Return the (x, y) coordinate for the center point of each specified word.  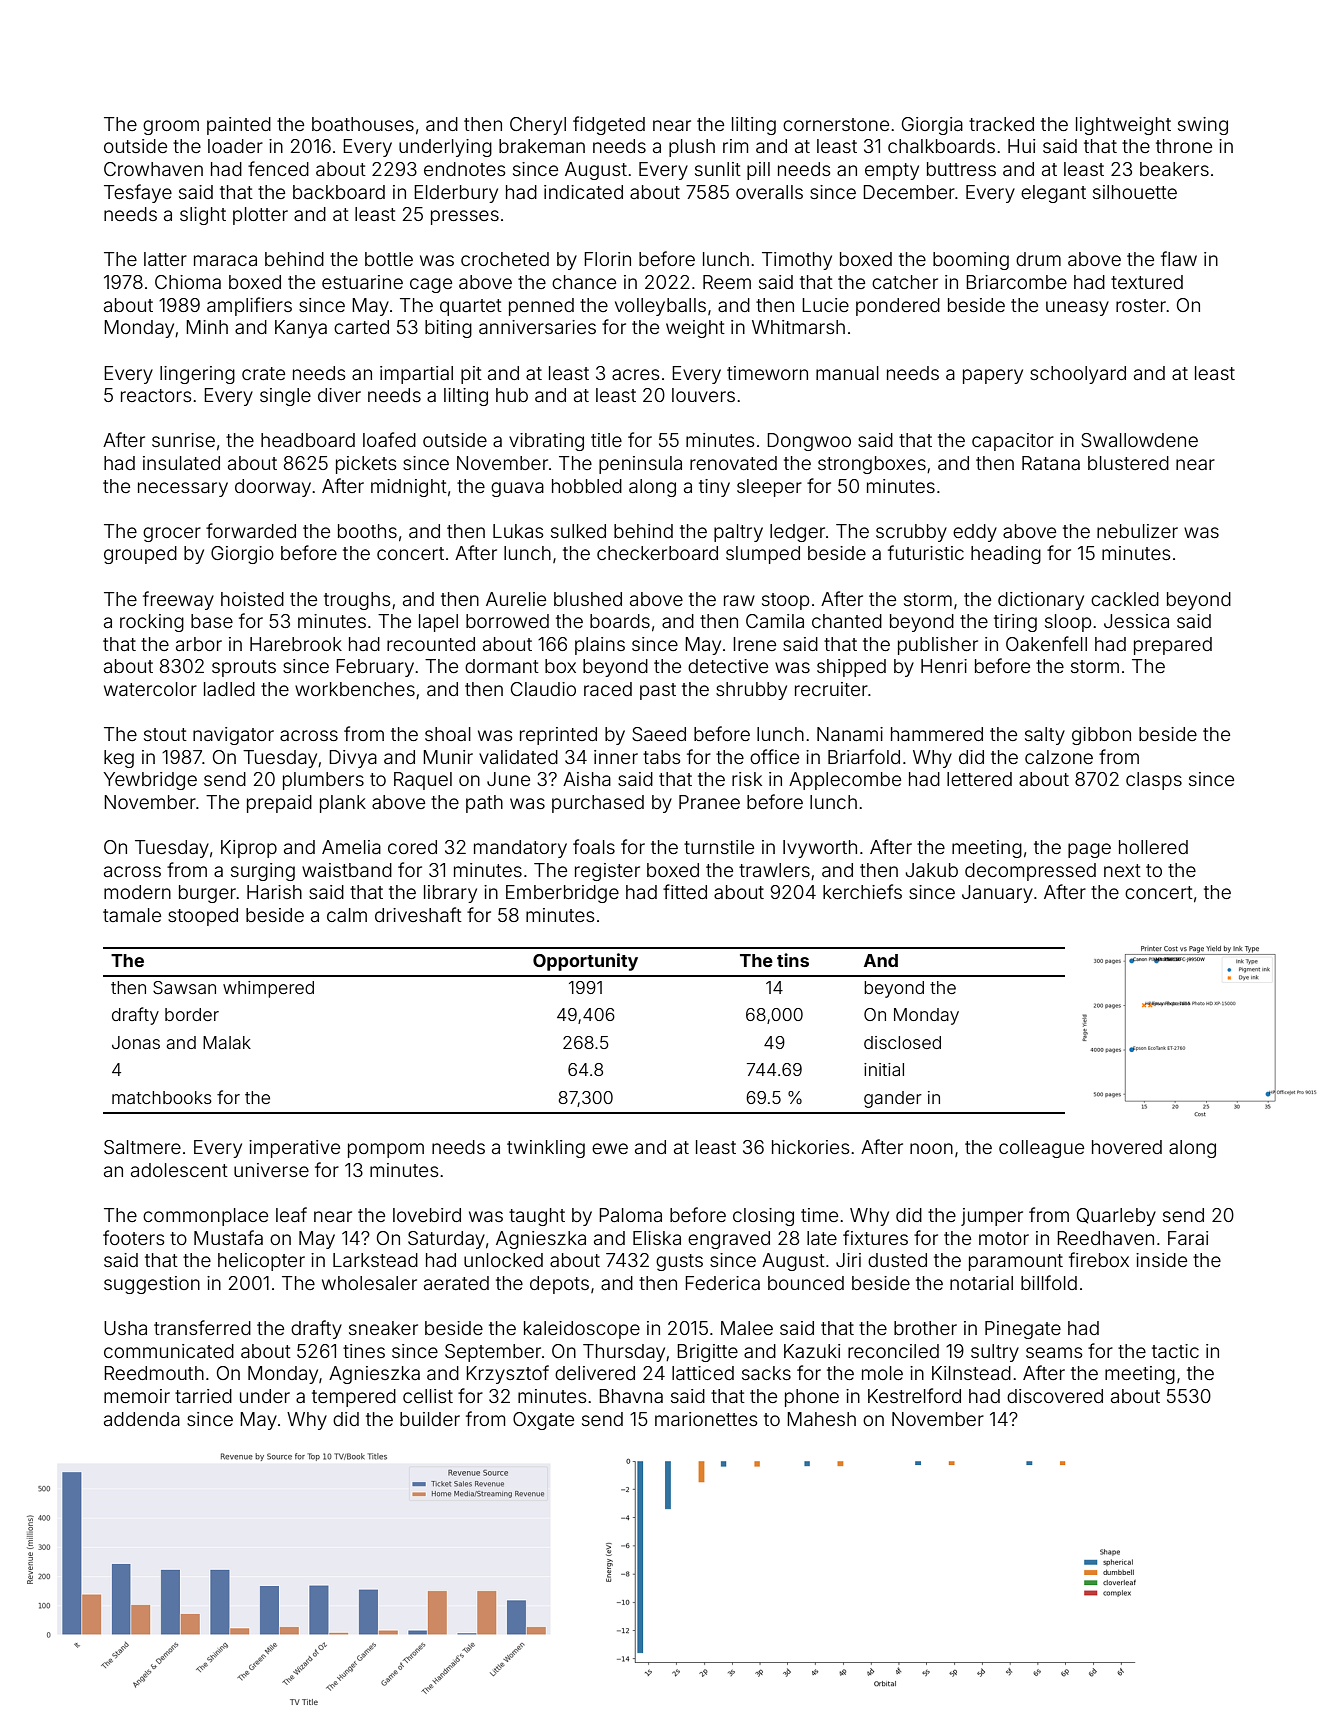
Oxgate (543, 1421)
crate (263, 373)
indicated (583, 192)
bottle (389, 259)
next (1122, 870)
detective (728, 666)
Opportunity (585, 962)
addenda (142, 1419)
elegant (1053, 194)
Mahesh (821, 1419)
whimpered (268, 989)
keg (119, 759)
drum (1038, 259)
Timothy (797, 261)
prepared (1173, 646)
